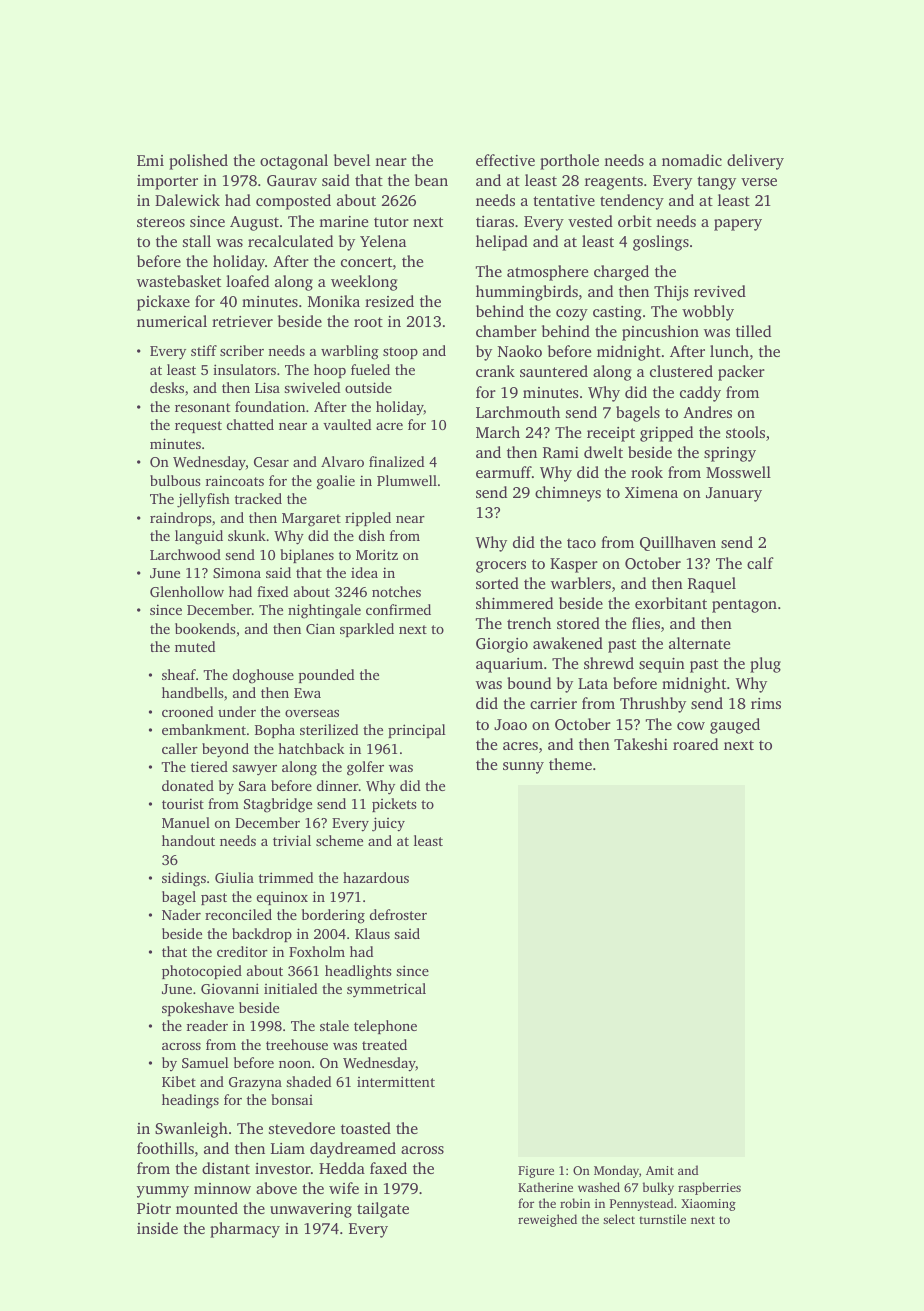 This page has height=1311, width=924. I want to click on January, so click(734, 494).
